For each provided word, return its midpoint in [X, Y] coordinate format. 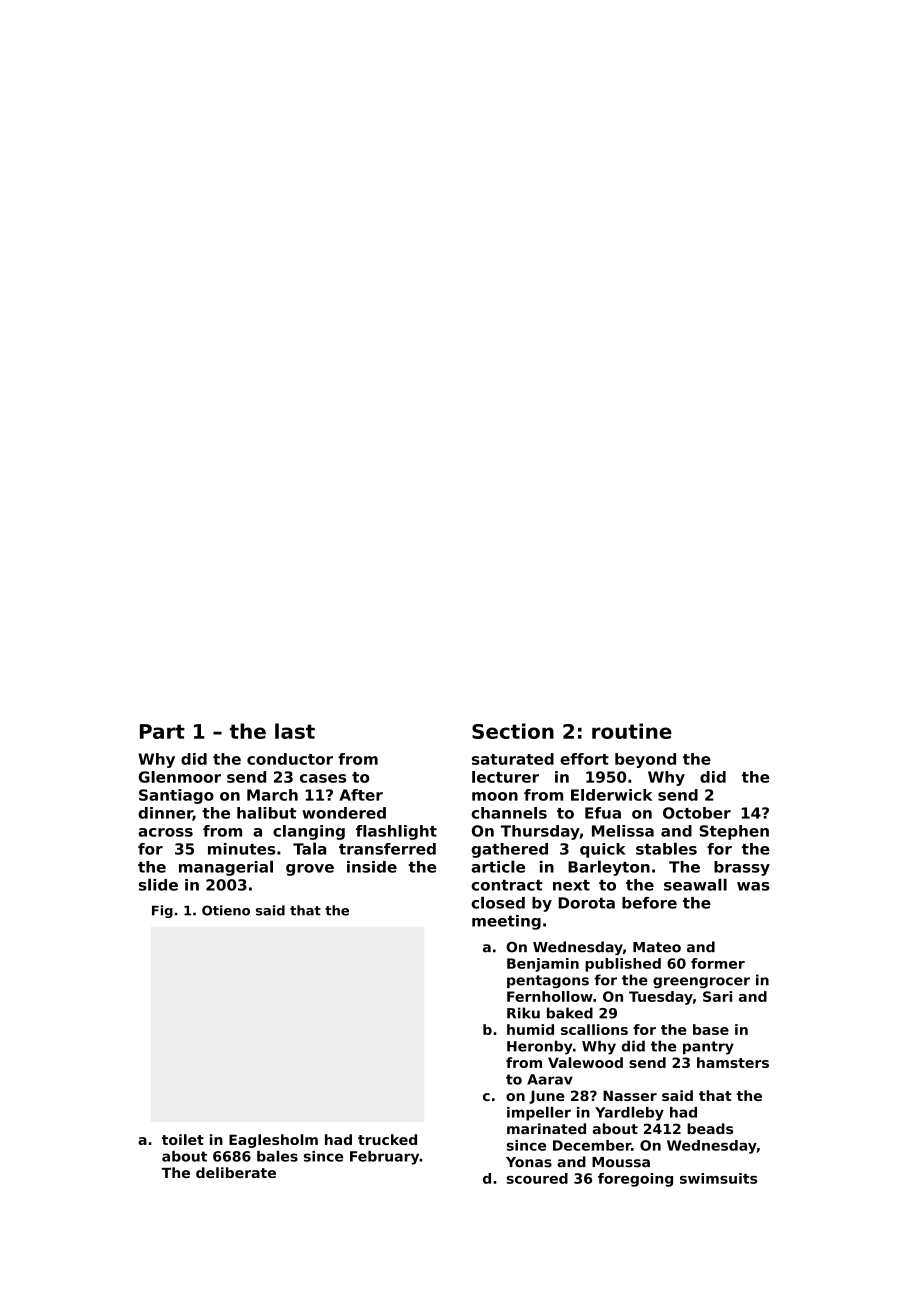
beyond [645, 760]
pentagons [548, 981]
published [623, 965]
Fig [162, 911]
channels [509, 813]
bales [277, 1156]
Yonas [529, 1162]
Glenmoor [180, 777]
